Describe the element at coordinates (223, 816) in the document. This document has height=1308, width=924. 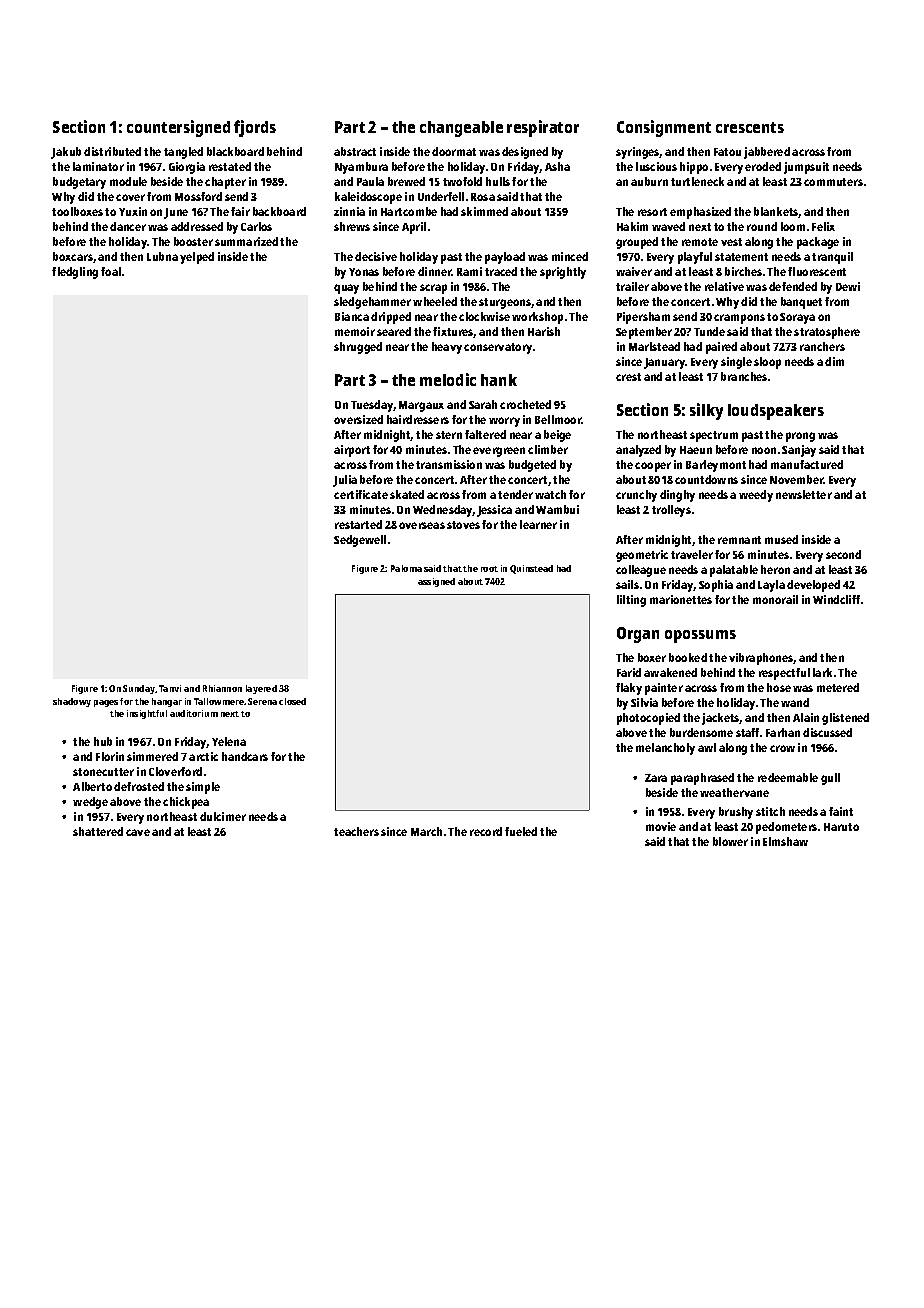
I see `dulcimer` at that location.
